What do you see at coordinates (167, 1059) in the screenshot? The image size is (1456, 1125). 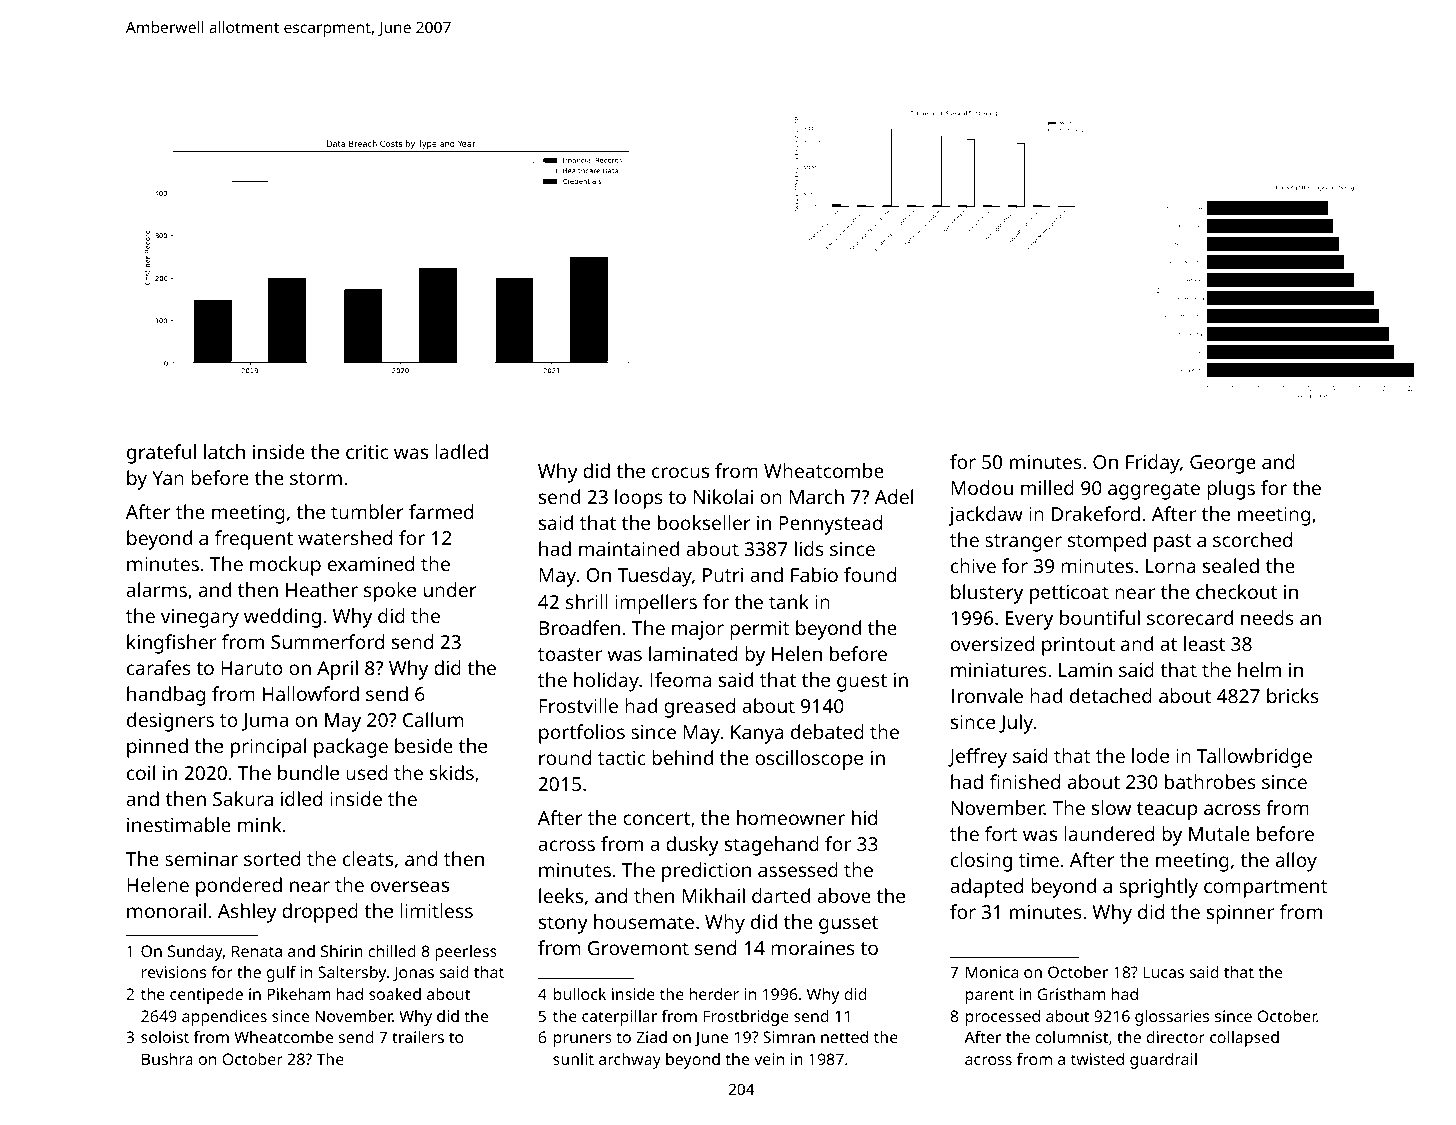 I see `Bushra` at bounding box center [167, 1059].
